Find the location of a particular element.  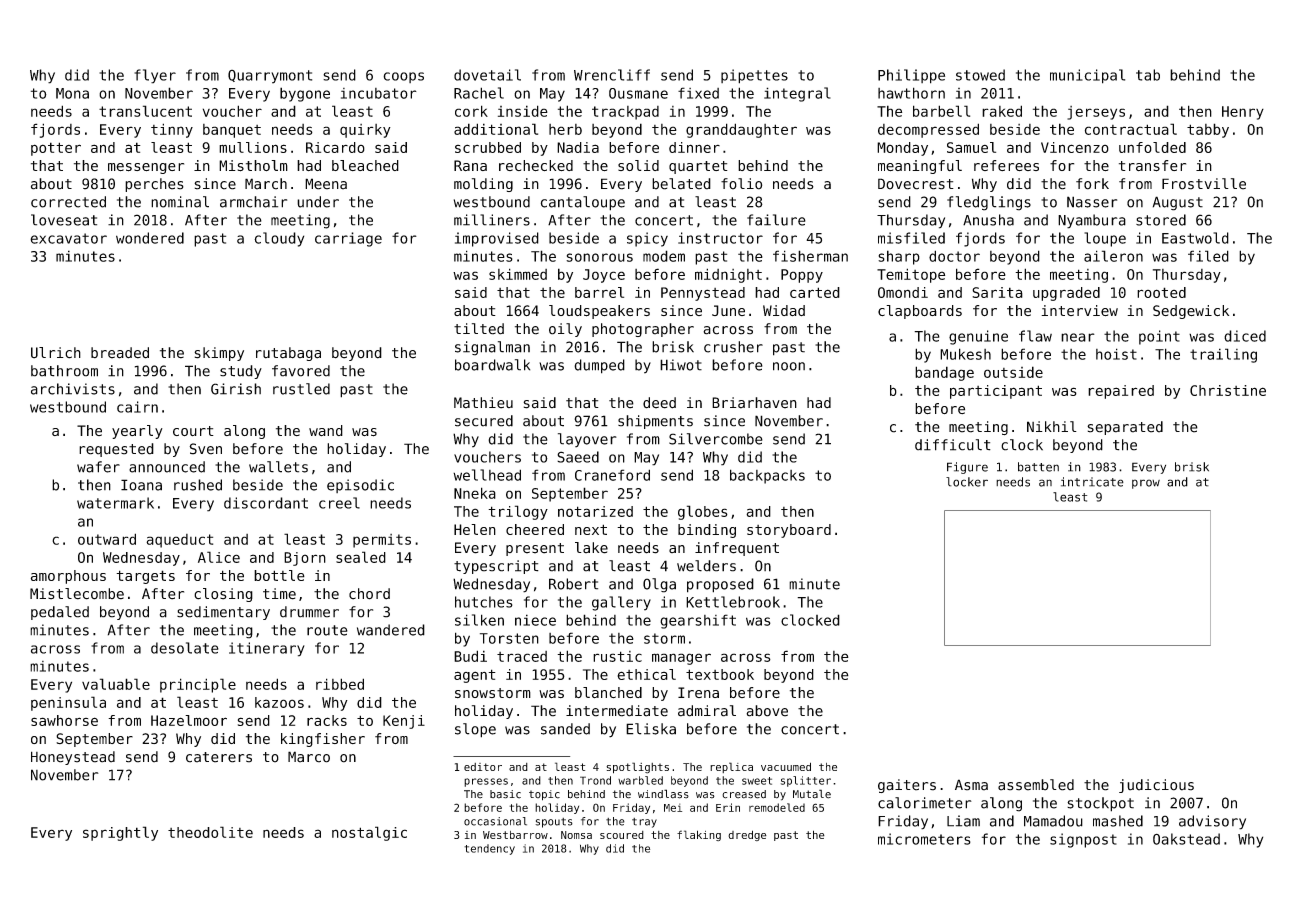

judicious is located at coordinates (1156, 786).
